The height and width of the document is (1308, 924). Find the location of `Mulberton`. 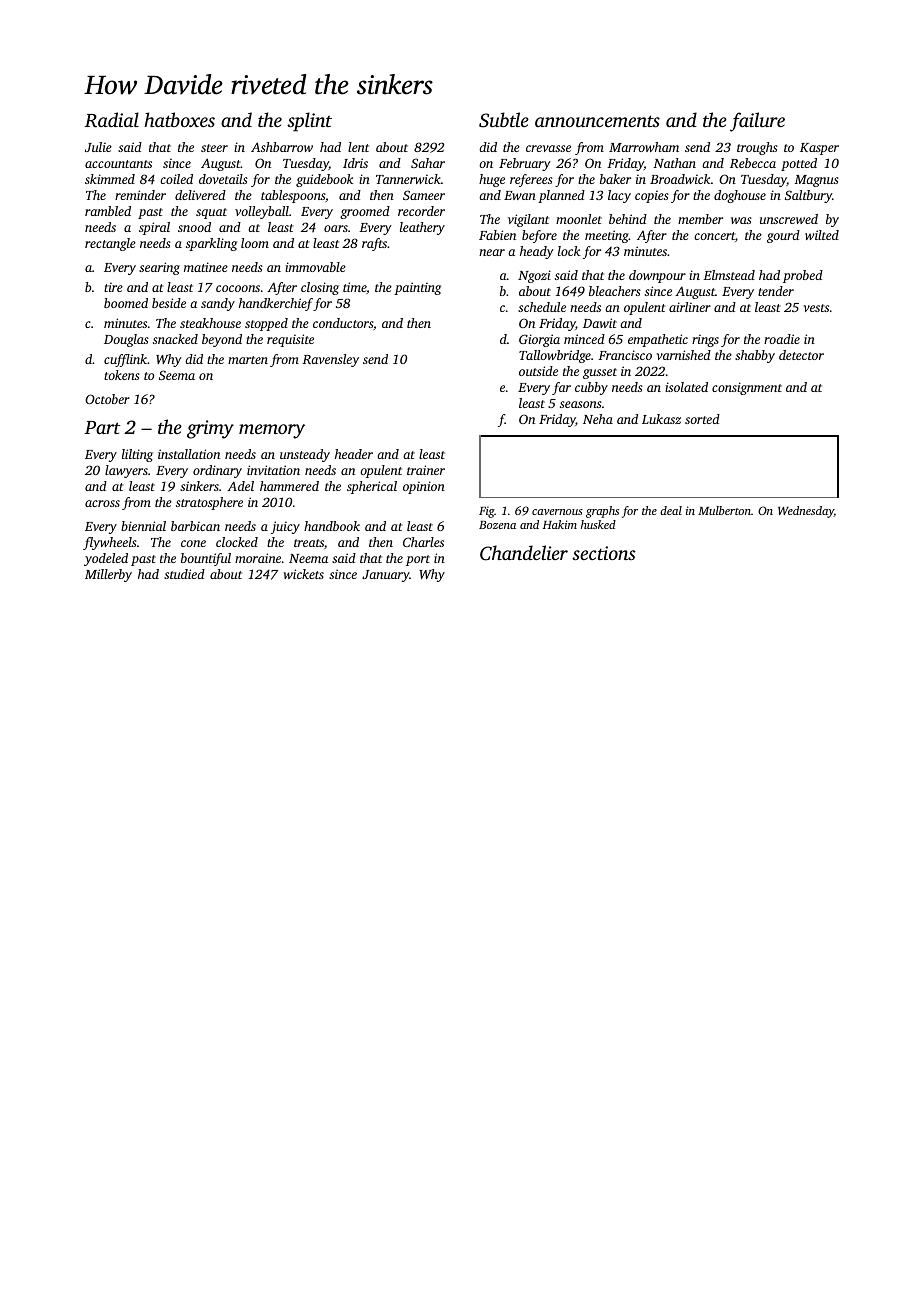

Mulberton is located at coordinates (724, 510).
